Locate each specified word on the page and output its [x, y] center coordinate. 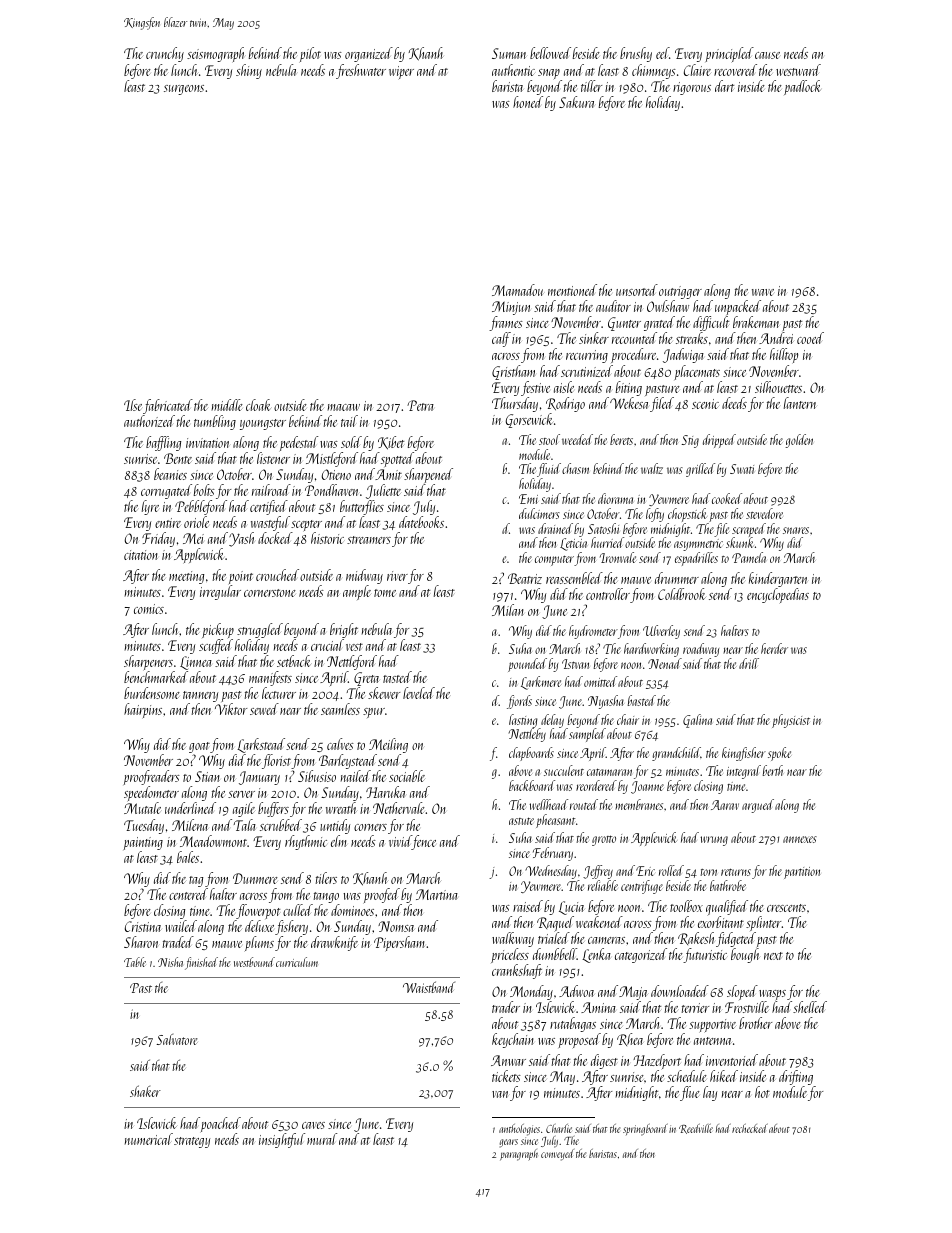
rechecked [750, 1128]
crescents [786, 908]
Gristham [513, 372]
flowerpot [258, 911]
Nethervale [399, 808]
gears [509, 1143]
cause [767, 55]
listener [273, 458]
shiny [249, 71]
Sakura [576, 102]
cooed [810, 338]
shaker [145, 1091]
